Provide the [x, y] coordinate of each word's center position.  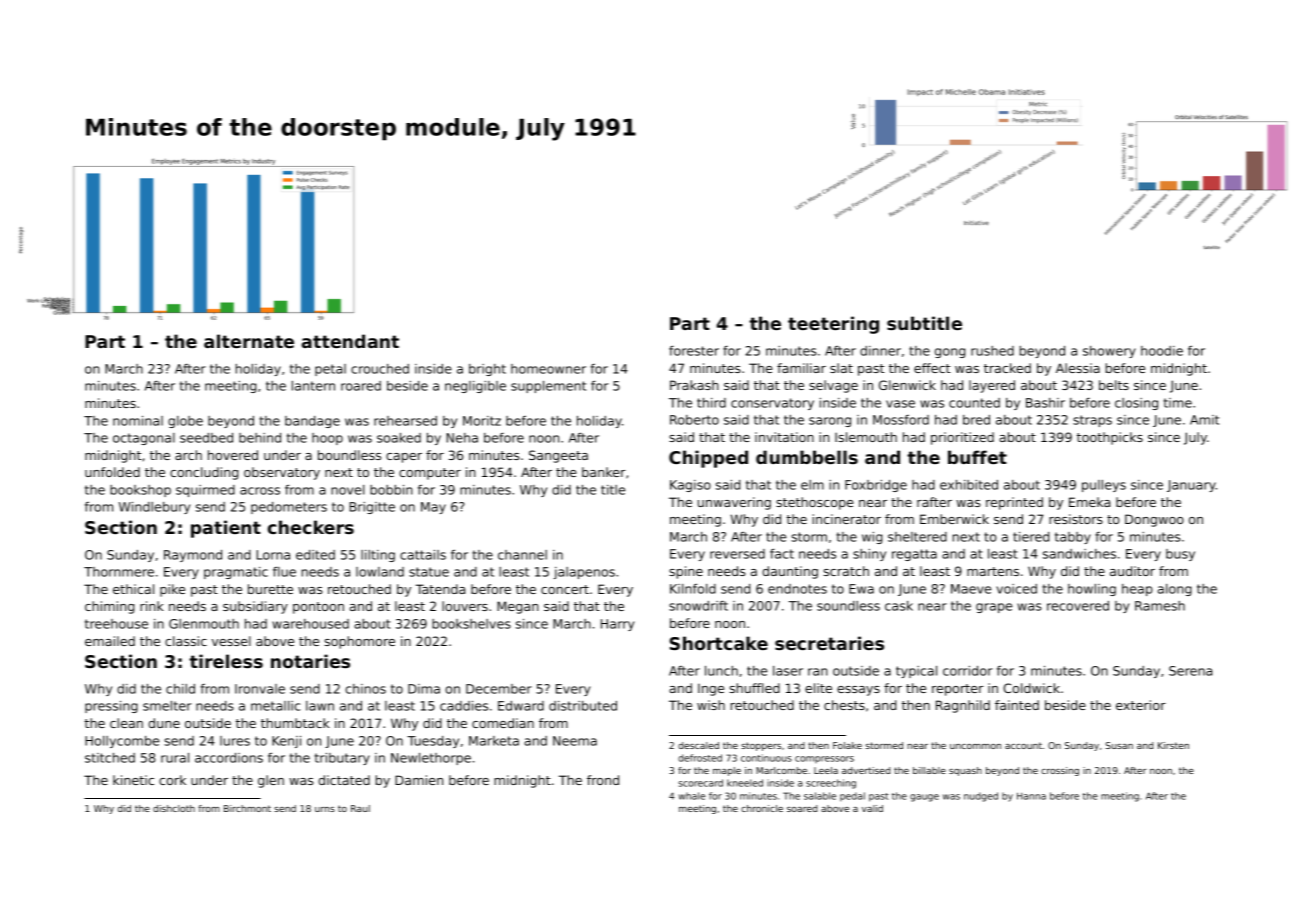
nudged [981, 797]
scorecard [700, 783]
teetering [833, 325]
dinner [880, 351]
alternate [249, 341]
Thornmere [119, 572]
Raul [360, 808]
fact [782, 554]
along [1175, 590]
